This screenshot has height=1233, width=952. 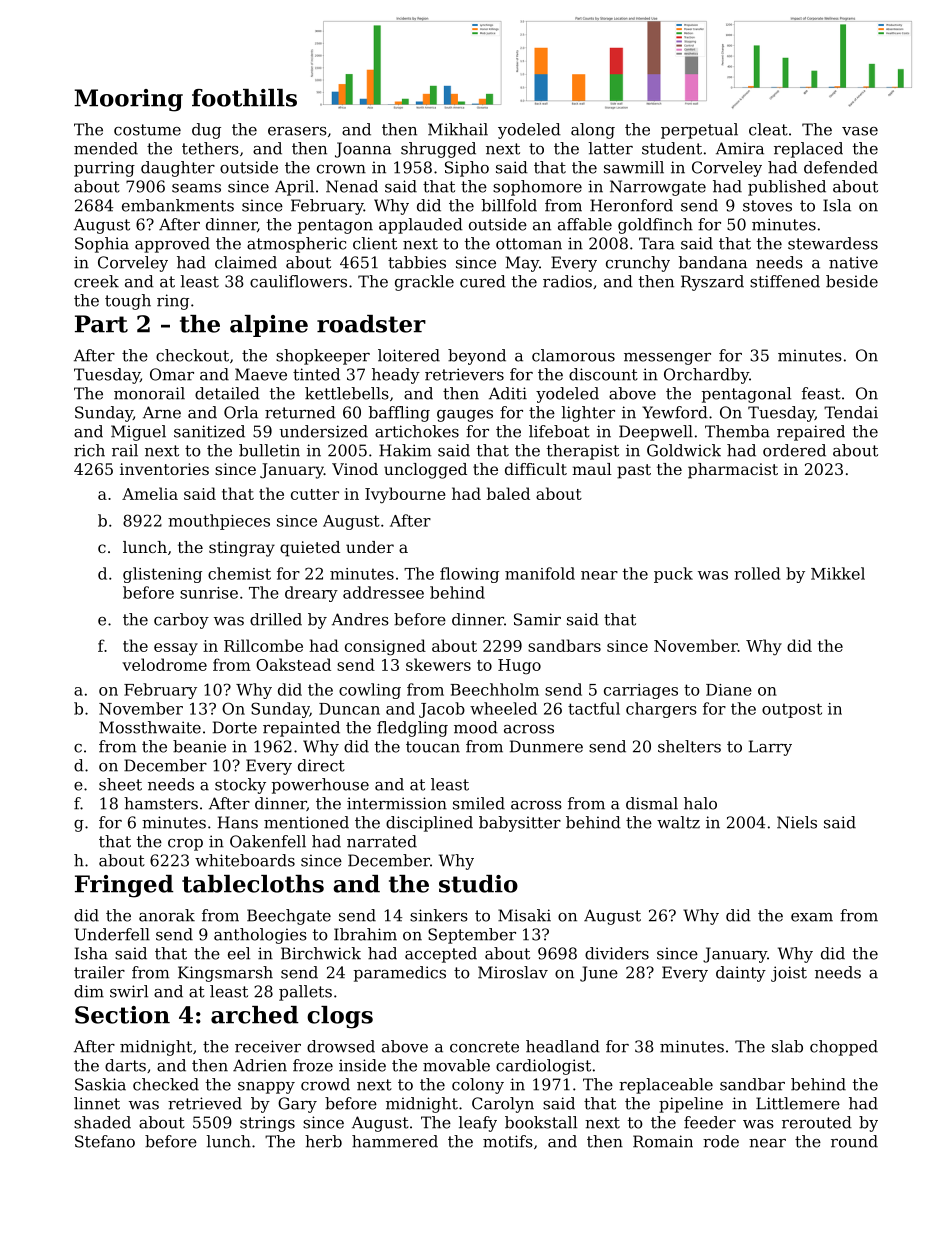 What do you see at coordinates (484, 1047) in the screenshot?
I see `concrete` at bounding box center [484, 1047].
